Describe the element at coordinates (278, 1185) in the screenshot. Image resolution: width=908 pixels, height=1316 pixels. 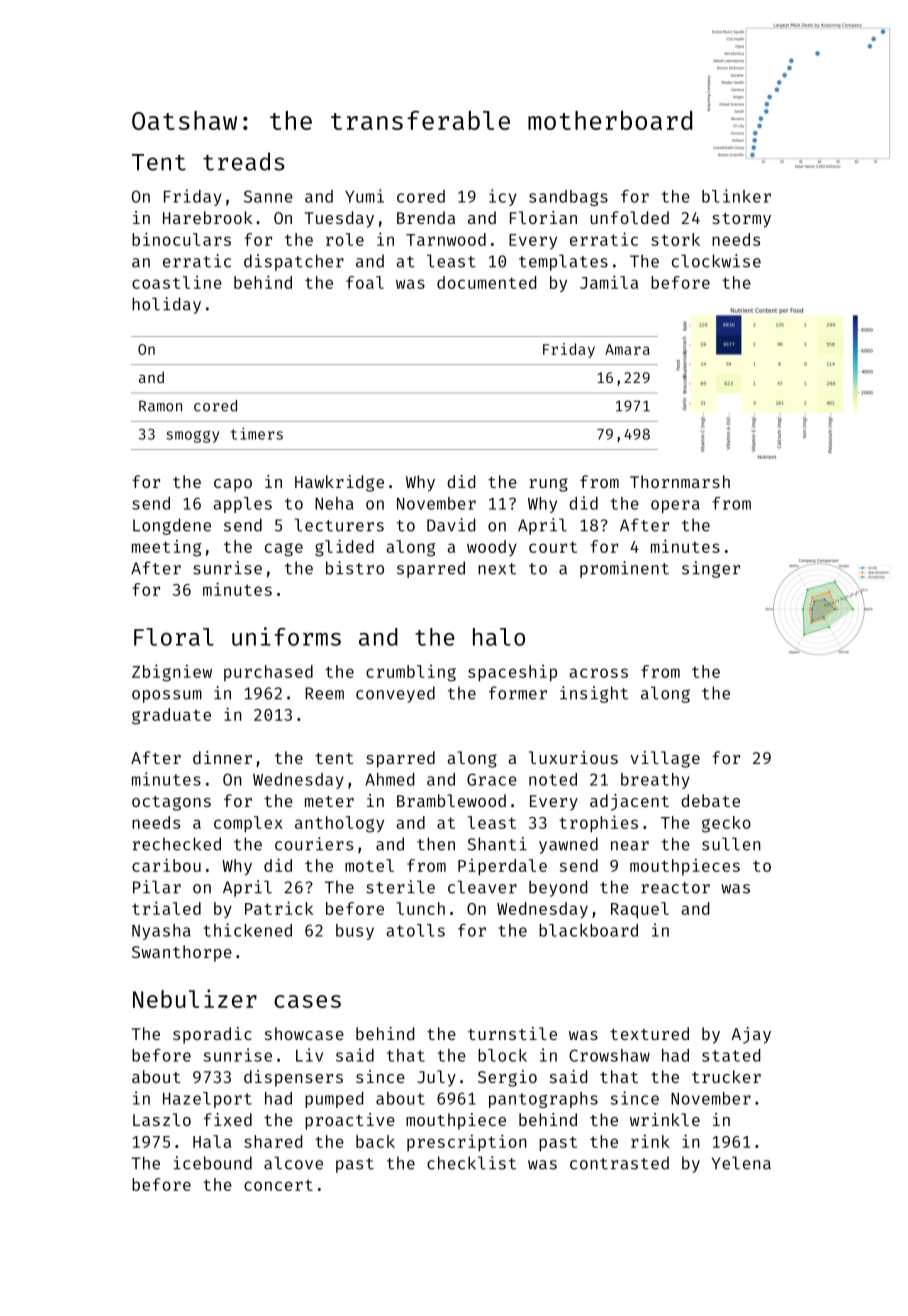
I see `concert` at that location.
